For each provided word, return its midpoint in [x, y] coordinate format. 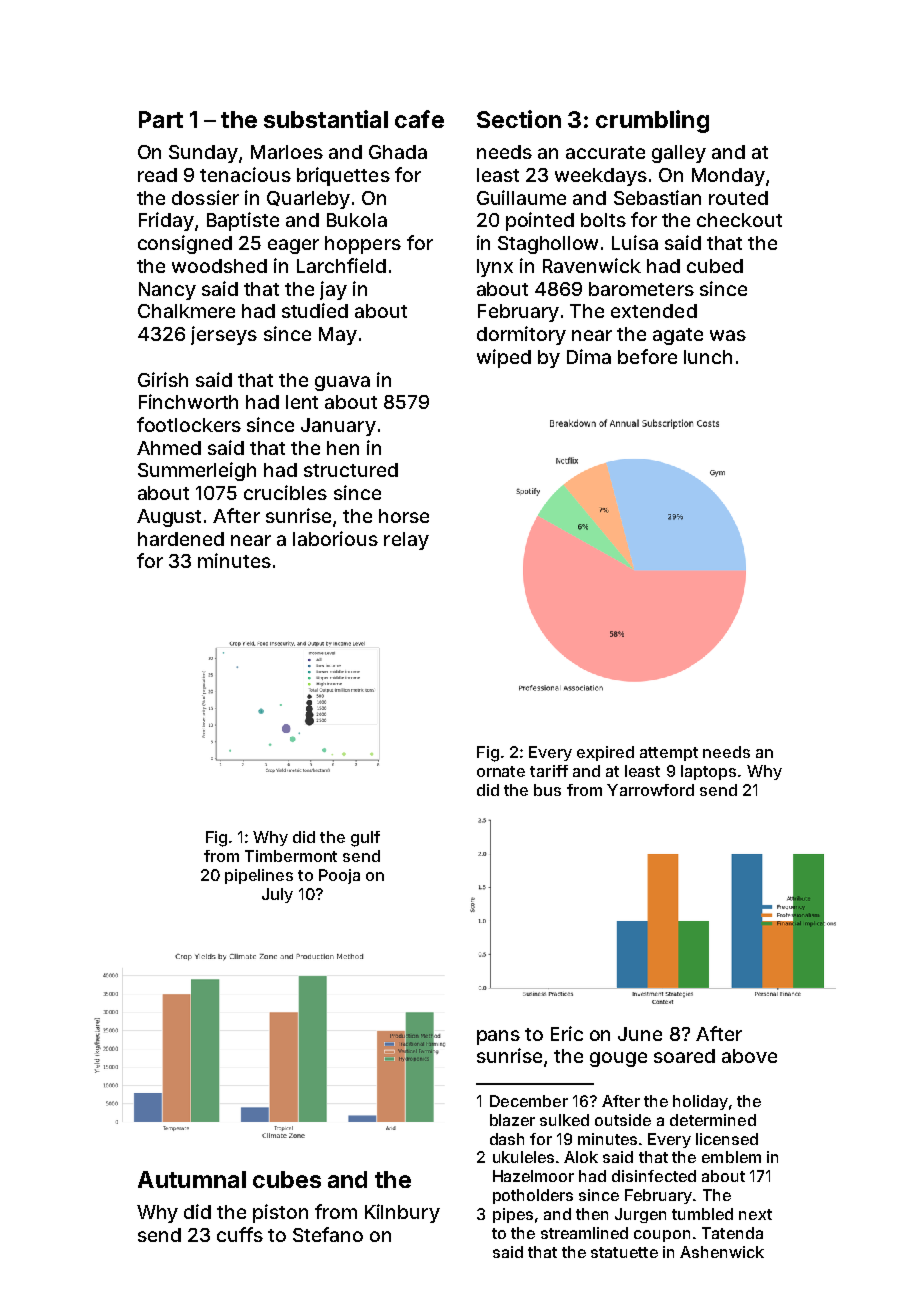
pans [498, 1037]
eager [293, 246]
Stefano [328, 1234]
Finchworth [188, 401]
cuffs [240, 1234]
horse [404, 516]
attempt [669, 754]
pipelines [259, 876]
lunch [708, 357]
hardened [181, 539]
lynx [495, 268]
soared [684, 1056]
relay [406, 541]
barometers [641, 289]
